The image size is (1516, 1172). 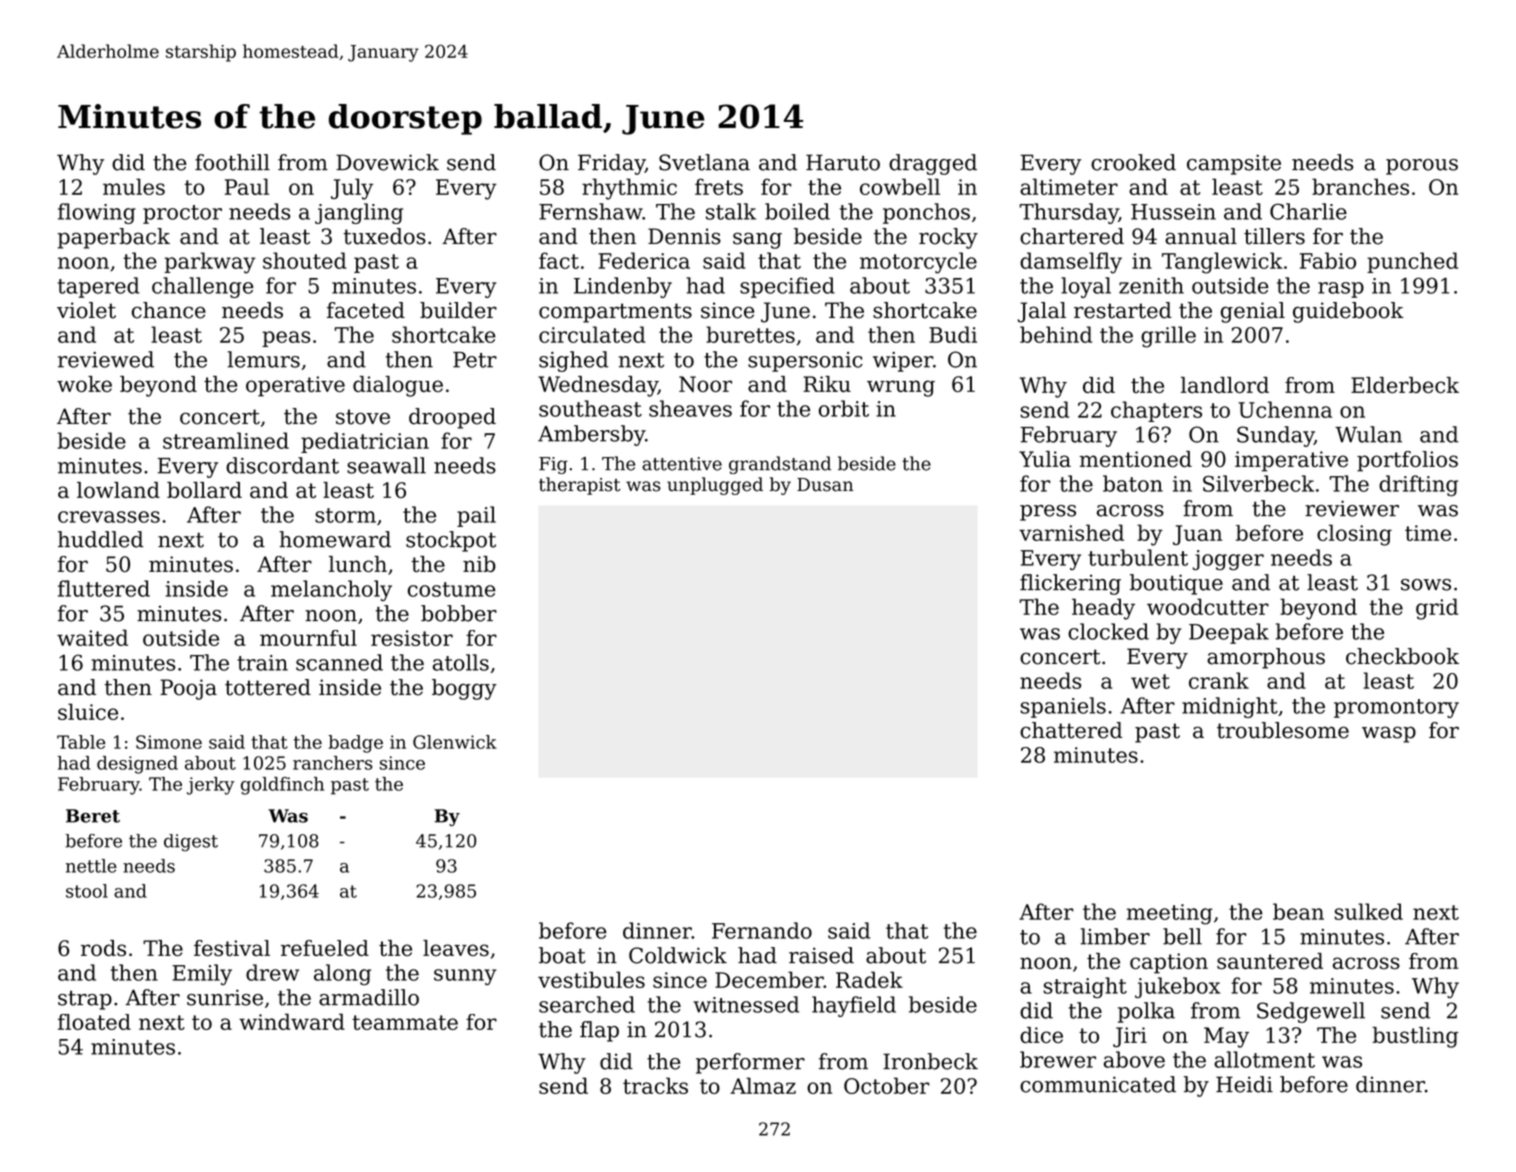 I want to click on imperative, so click(x=1291, y=461).
